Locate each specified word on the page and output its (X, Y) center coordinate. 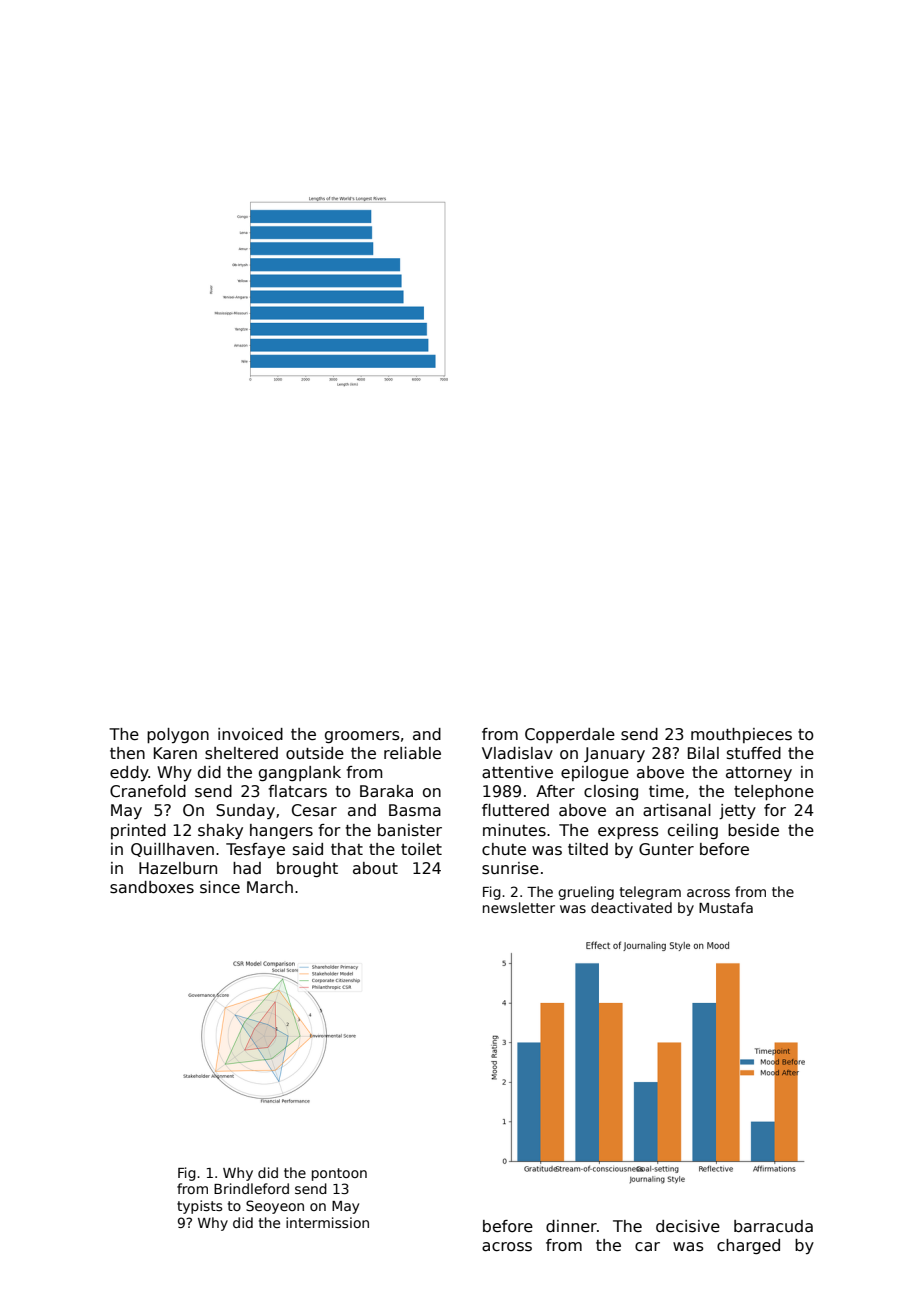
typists (199, 1207)
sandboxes (152, 887)
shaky (220, 832)
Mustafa (726, 907)
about (375, 868)
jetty (737, 811)
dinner (571, 1226)
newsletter (519, 907)
